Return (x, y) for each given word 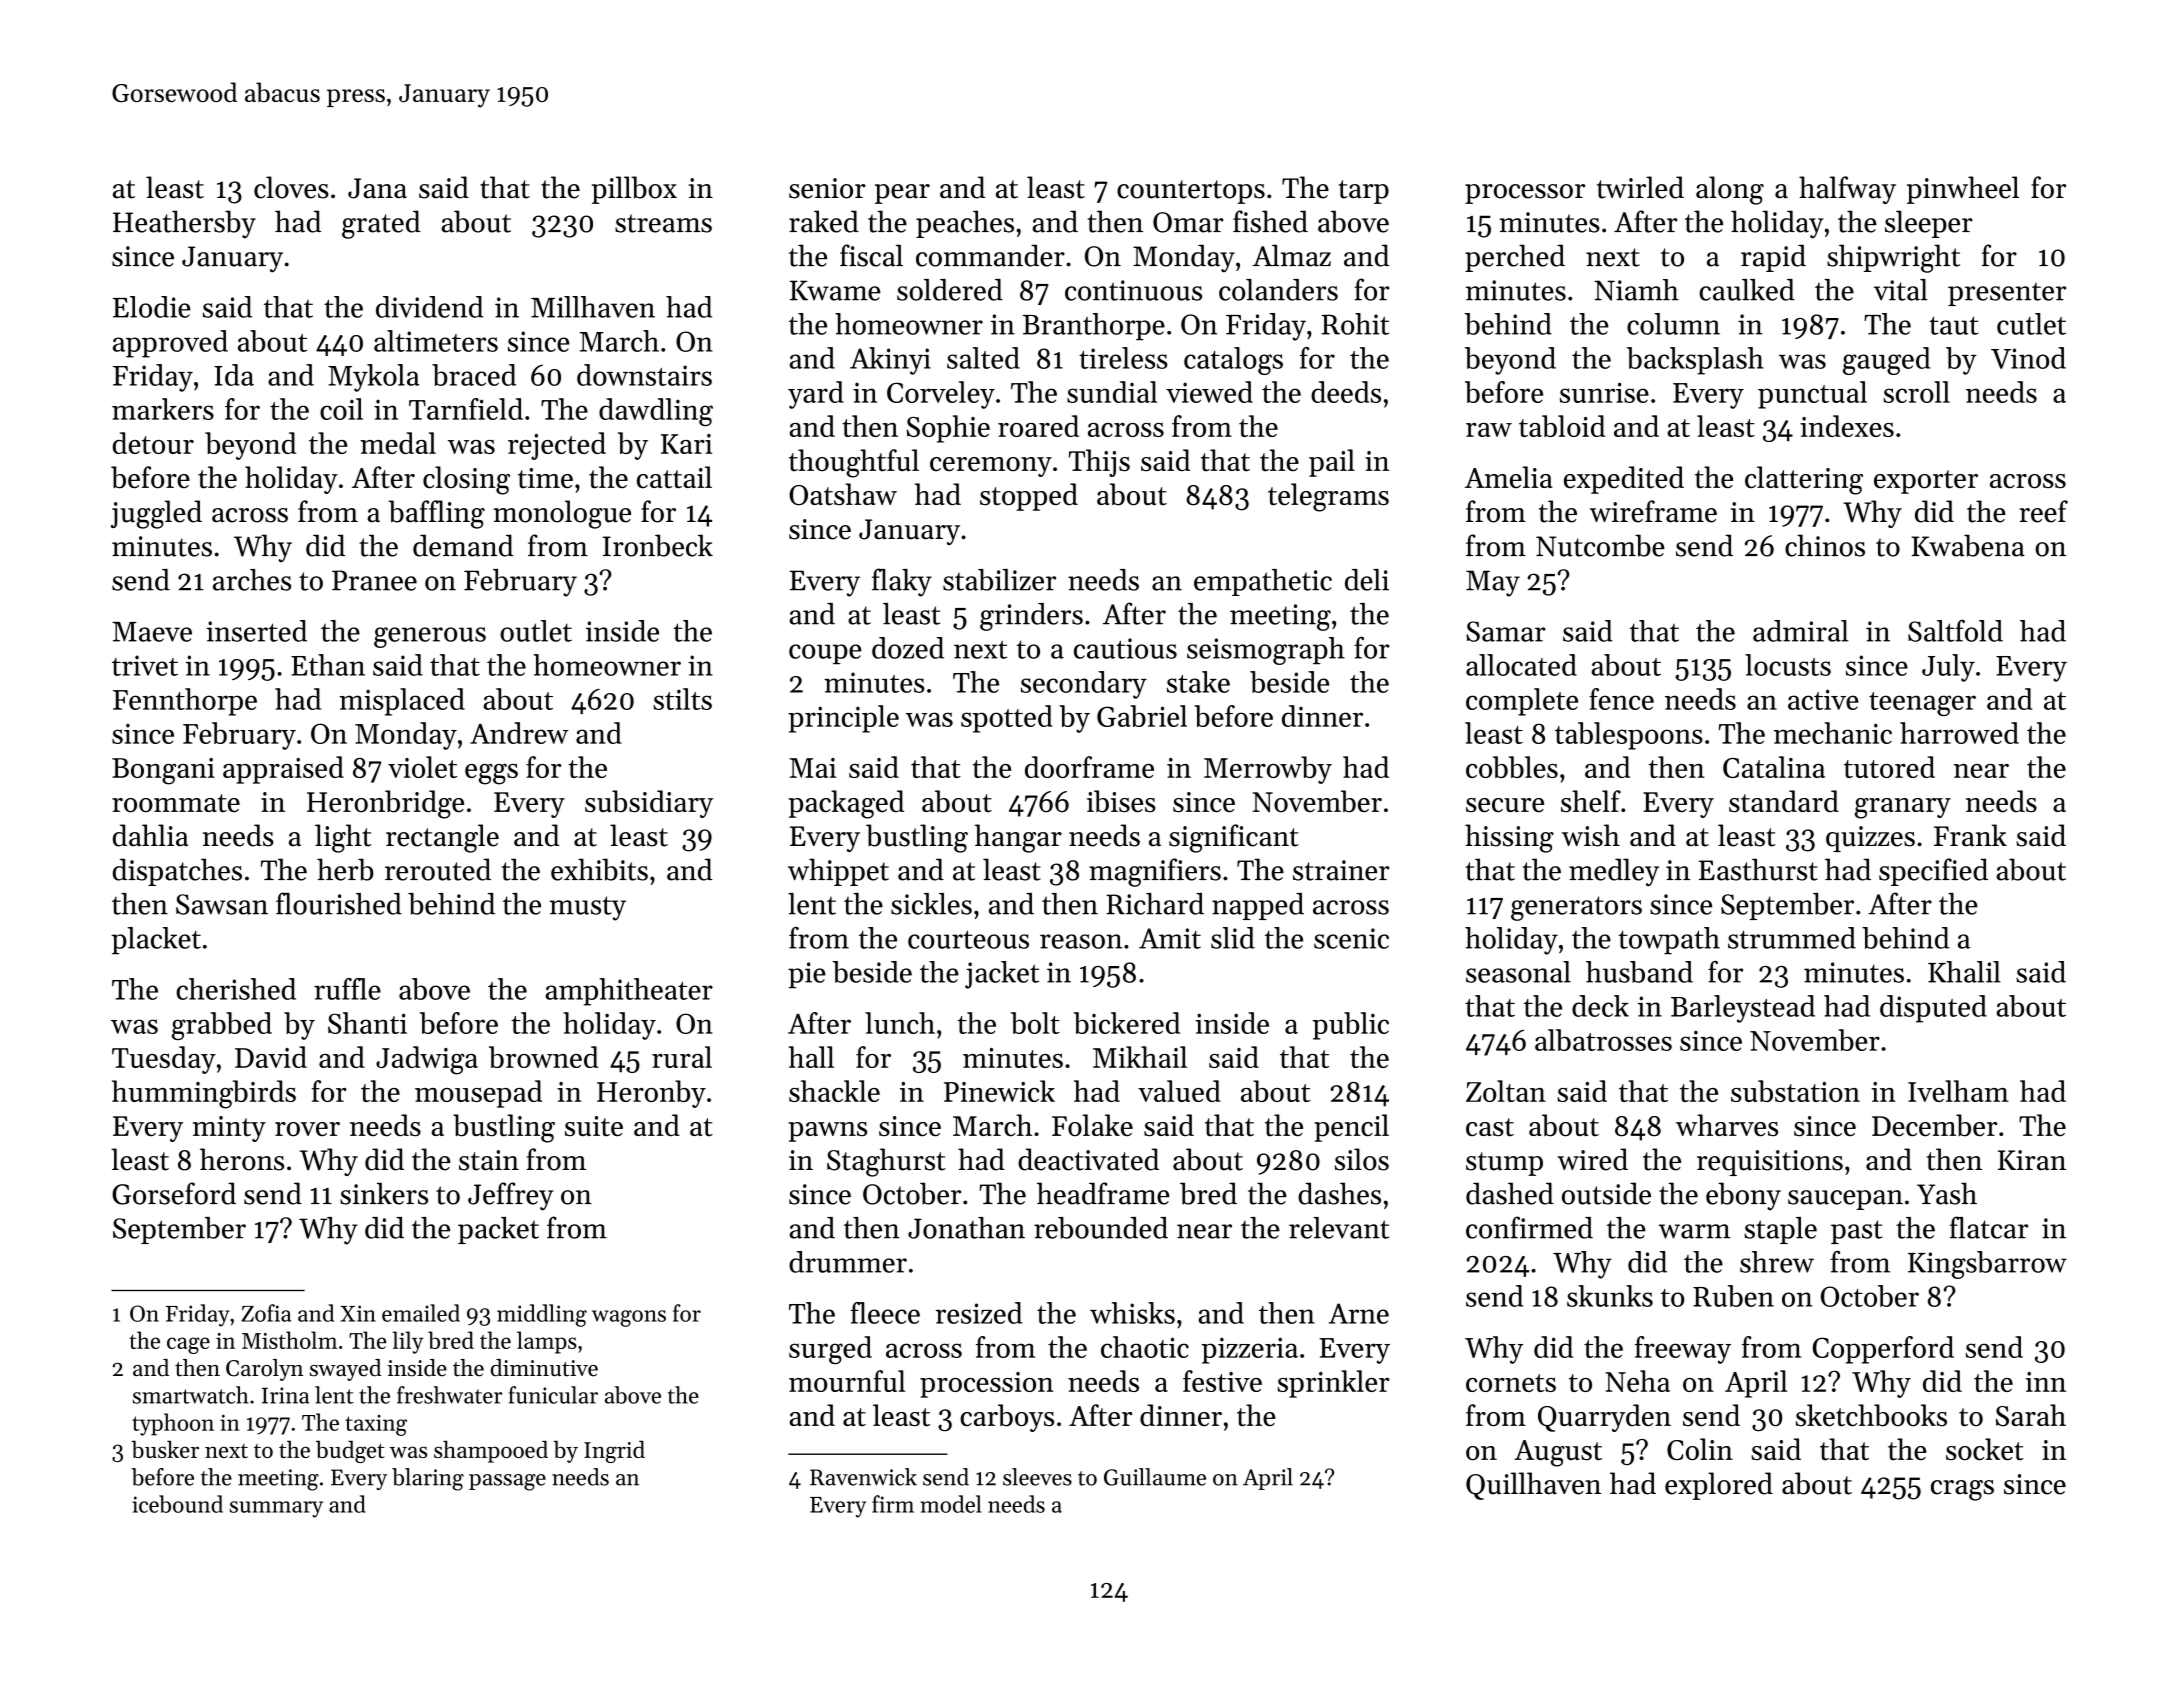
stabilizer (999, 580)
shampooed (491, 1451)
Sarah (2031, 1415)
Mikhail (1140, 1057)
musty (588, 908)
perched (1515, 258)
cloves (291, 187)
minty (229, 1129)
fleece (885, 1313)
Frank (1970, 835)
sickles (931, 904)
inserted (256, 631)
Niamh (1636, 290)
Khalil (1964, 972)
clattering (1804, 480)
